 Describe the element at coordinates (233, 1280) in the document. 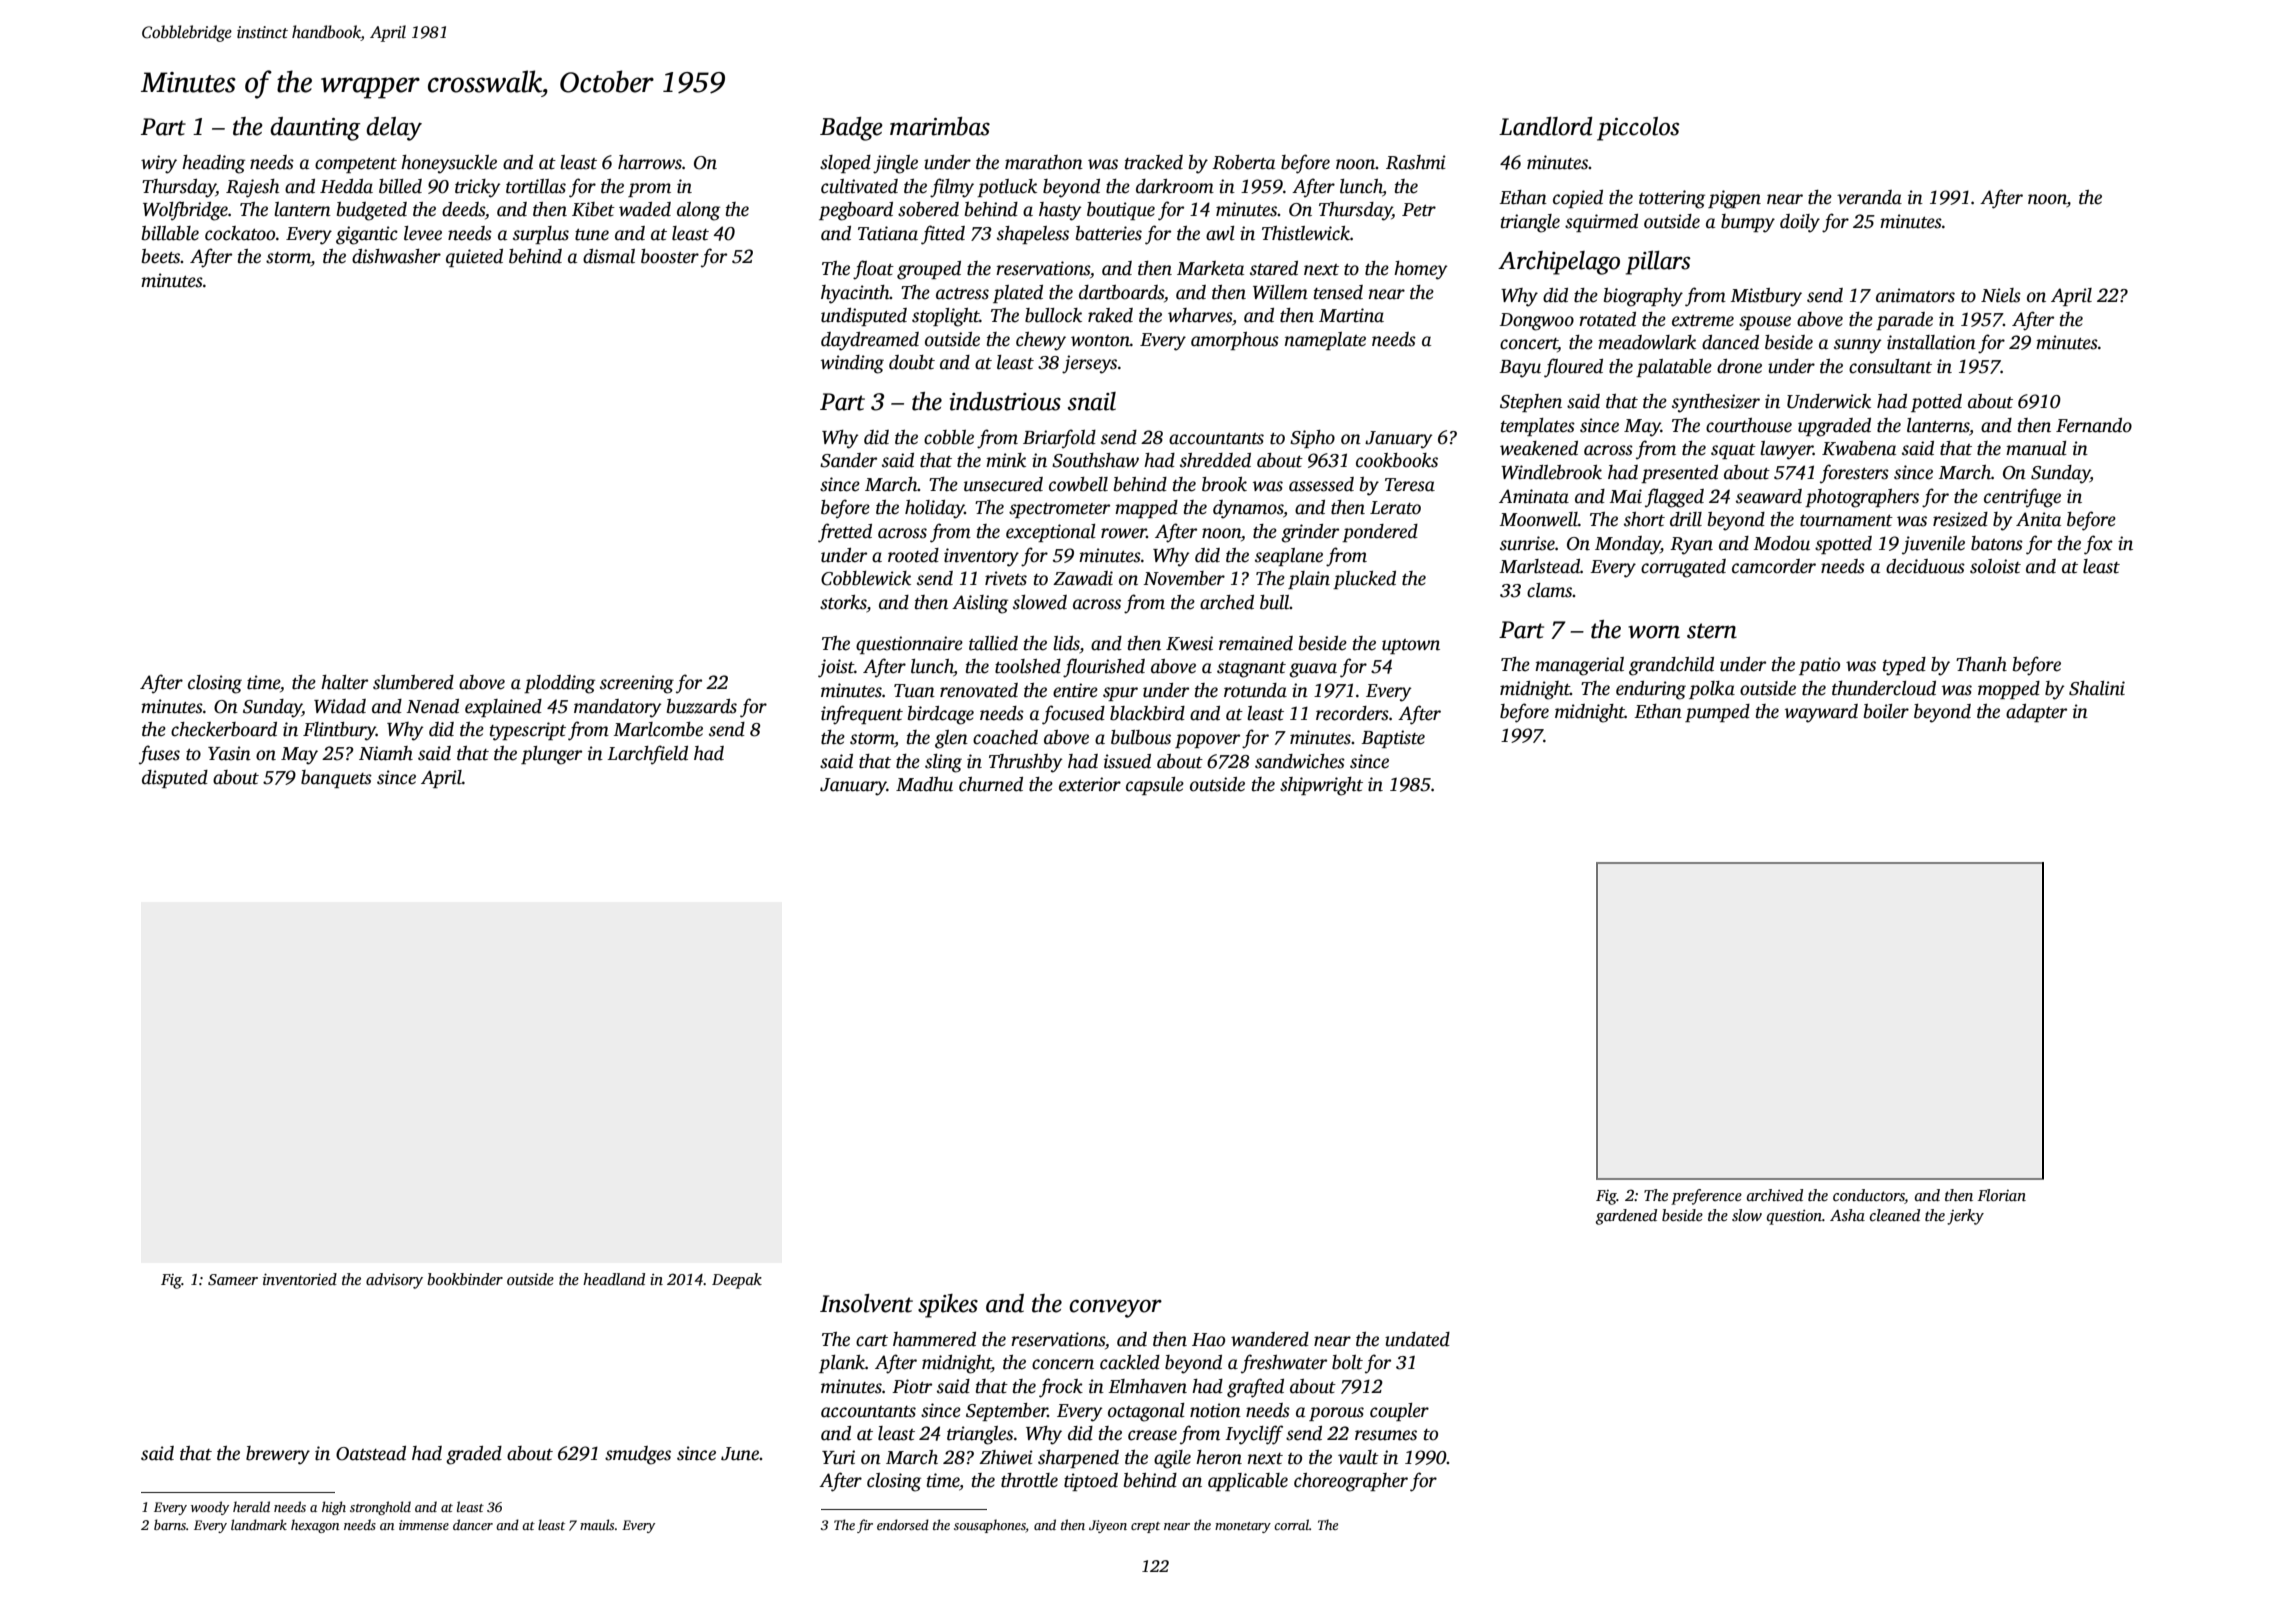

I see `Sameer` at that location.
